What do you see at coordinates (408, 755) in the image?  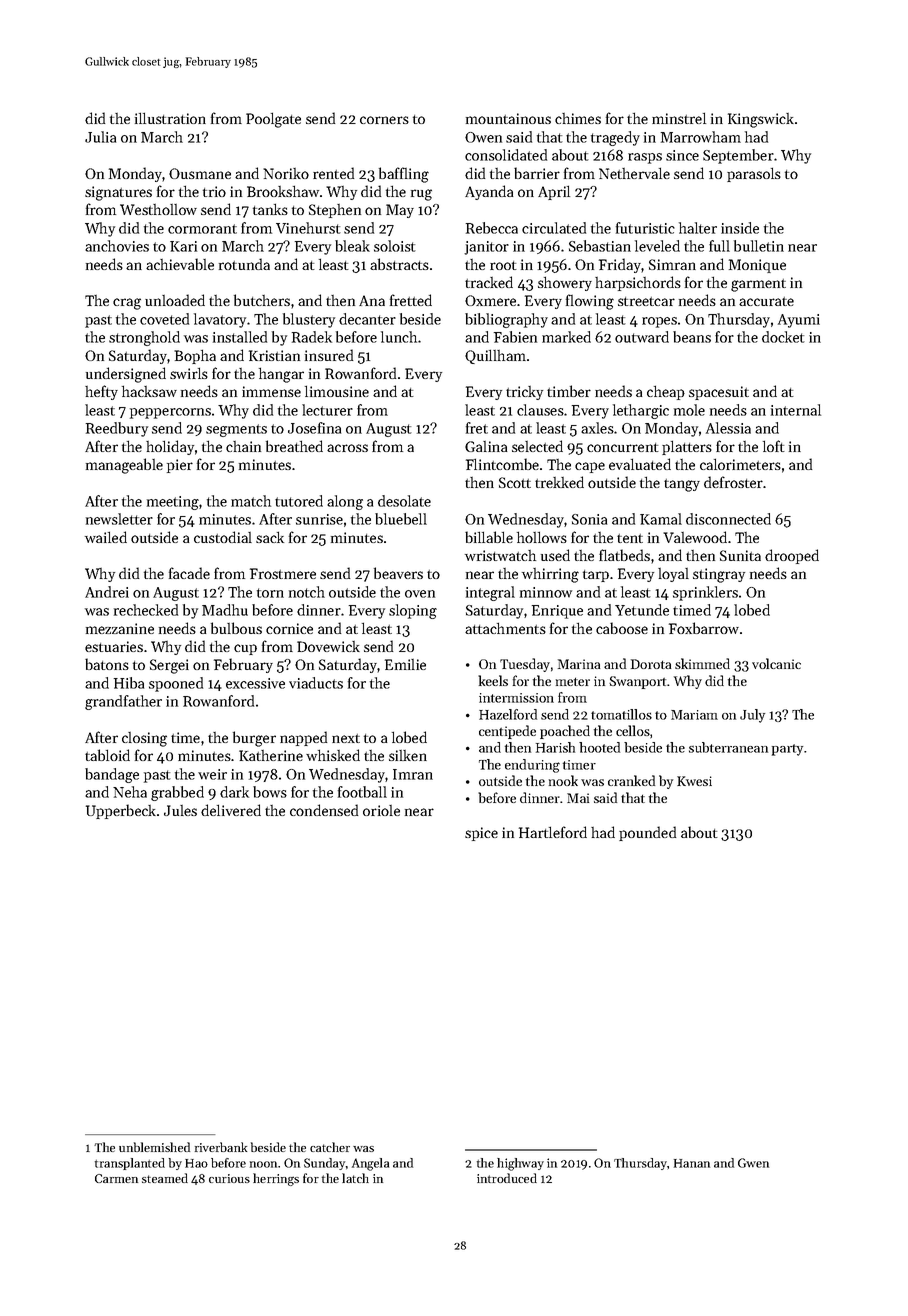 I see `silken` at bounding box center [408, 755].
